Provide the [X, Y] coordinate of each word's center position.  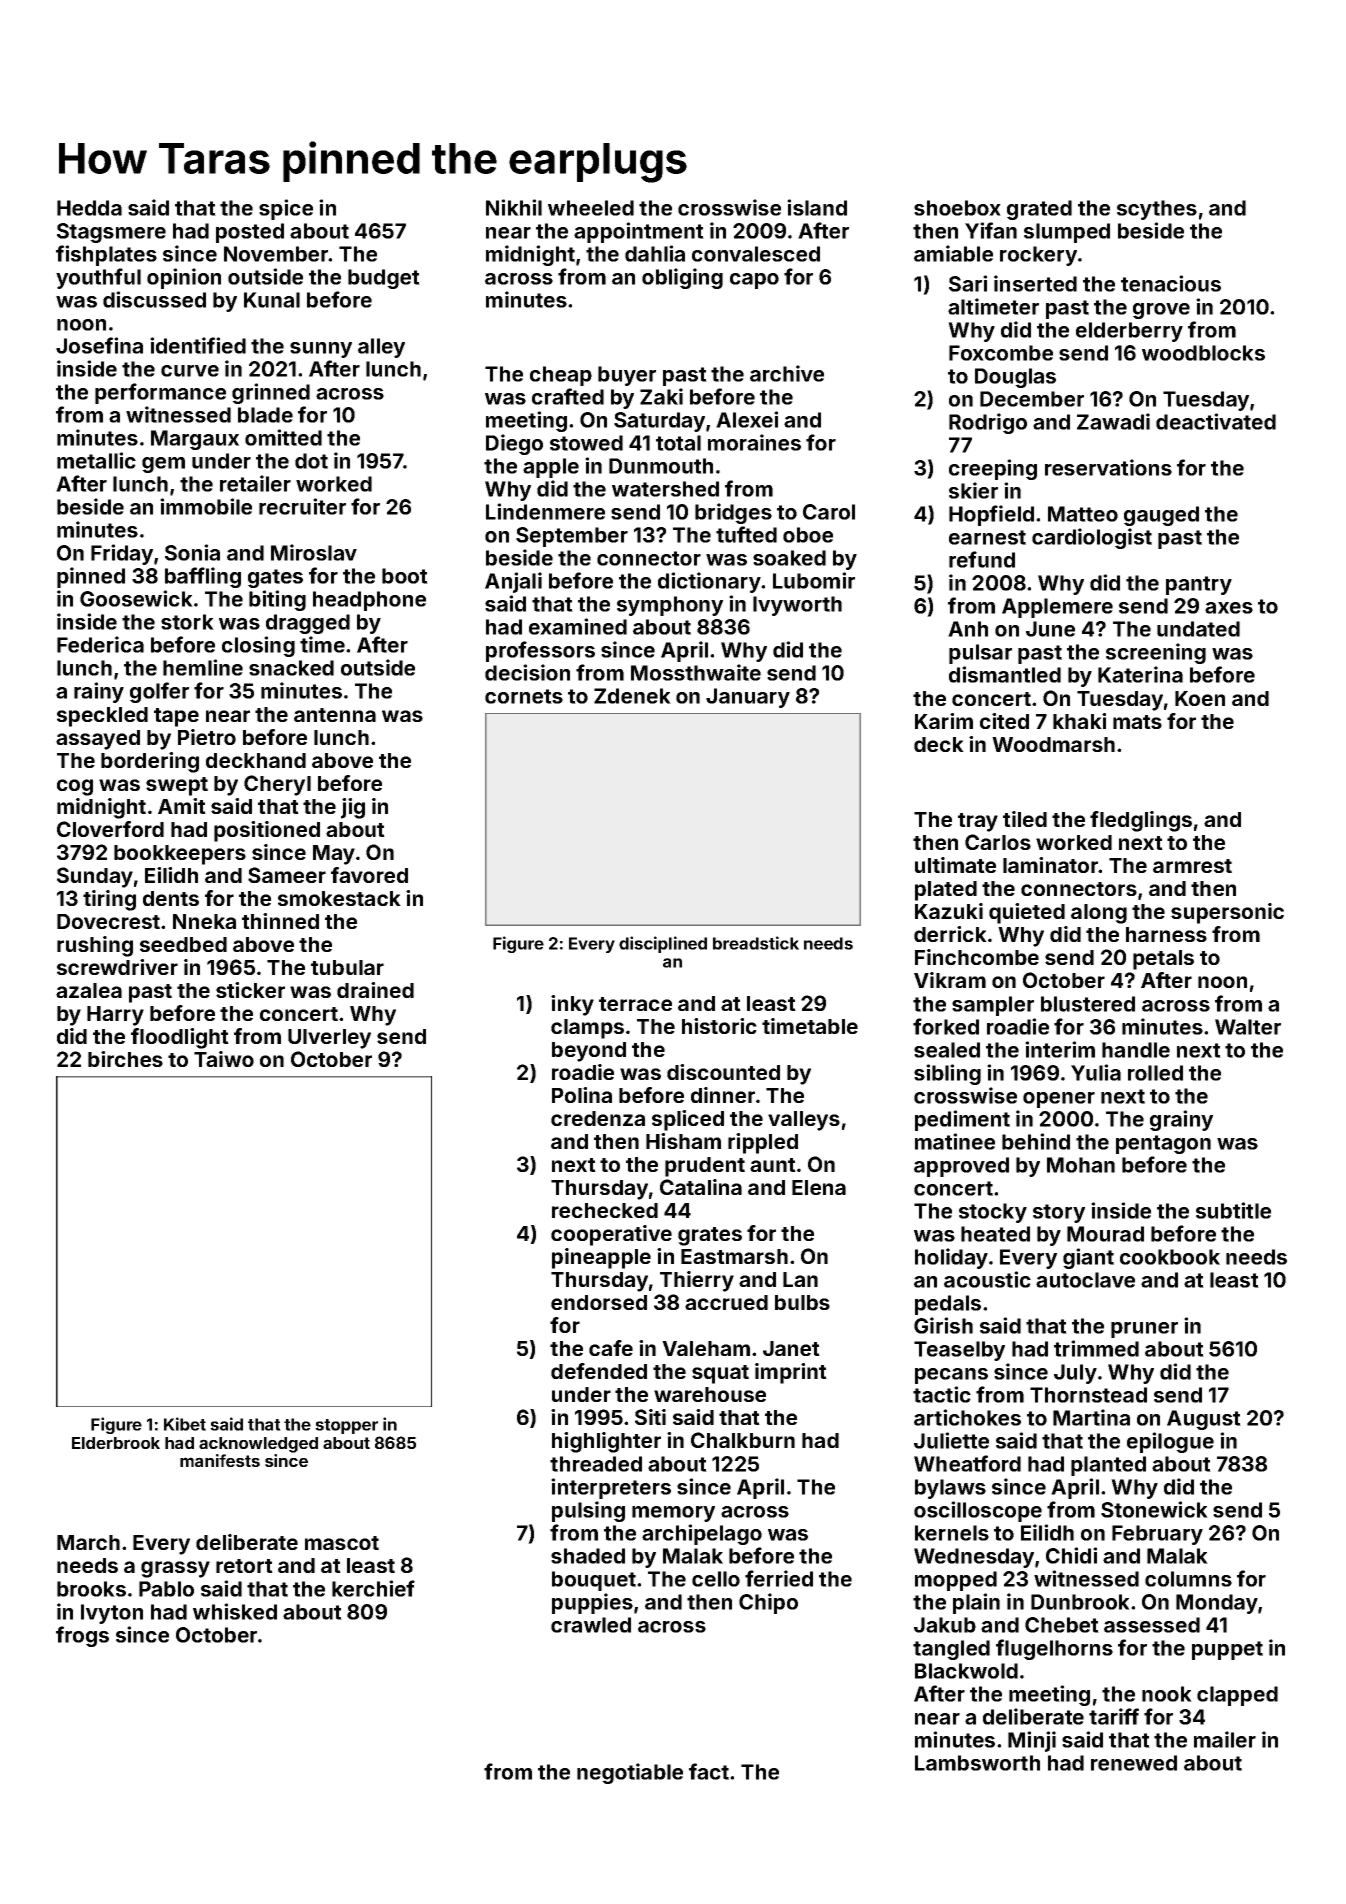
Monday [1217, 1604]
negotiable [630, 1773]
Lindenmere [545, 511]
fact [709, 1771]
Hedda [89, 208]
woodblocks [1203, 353]
